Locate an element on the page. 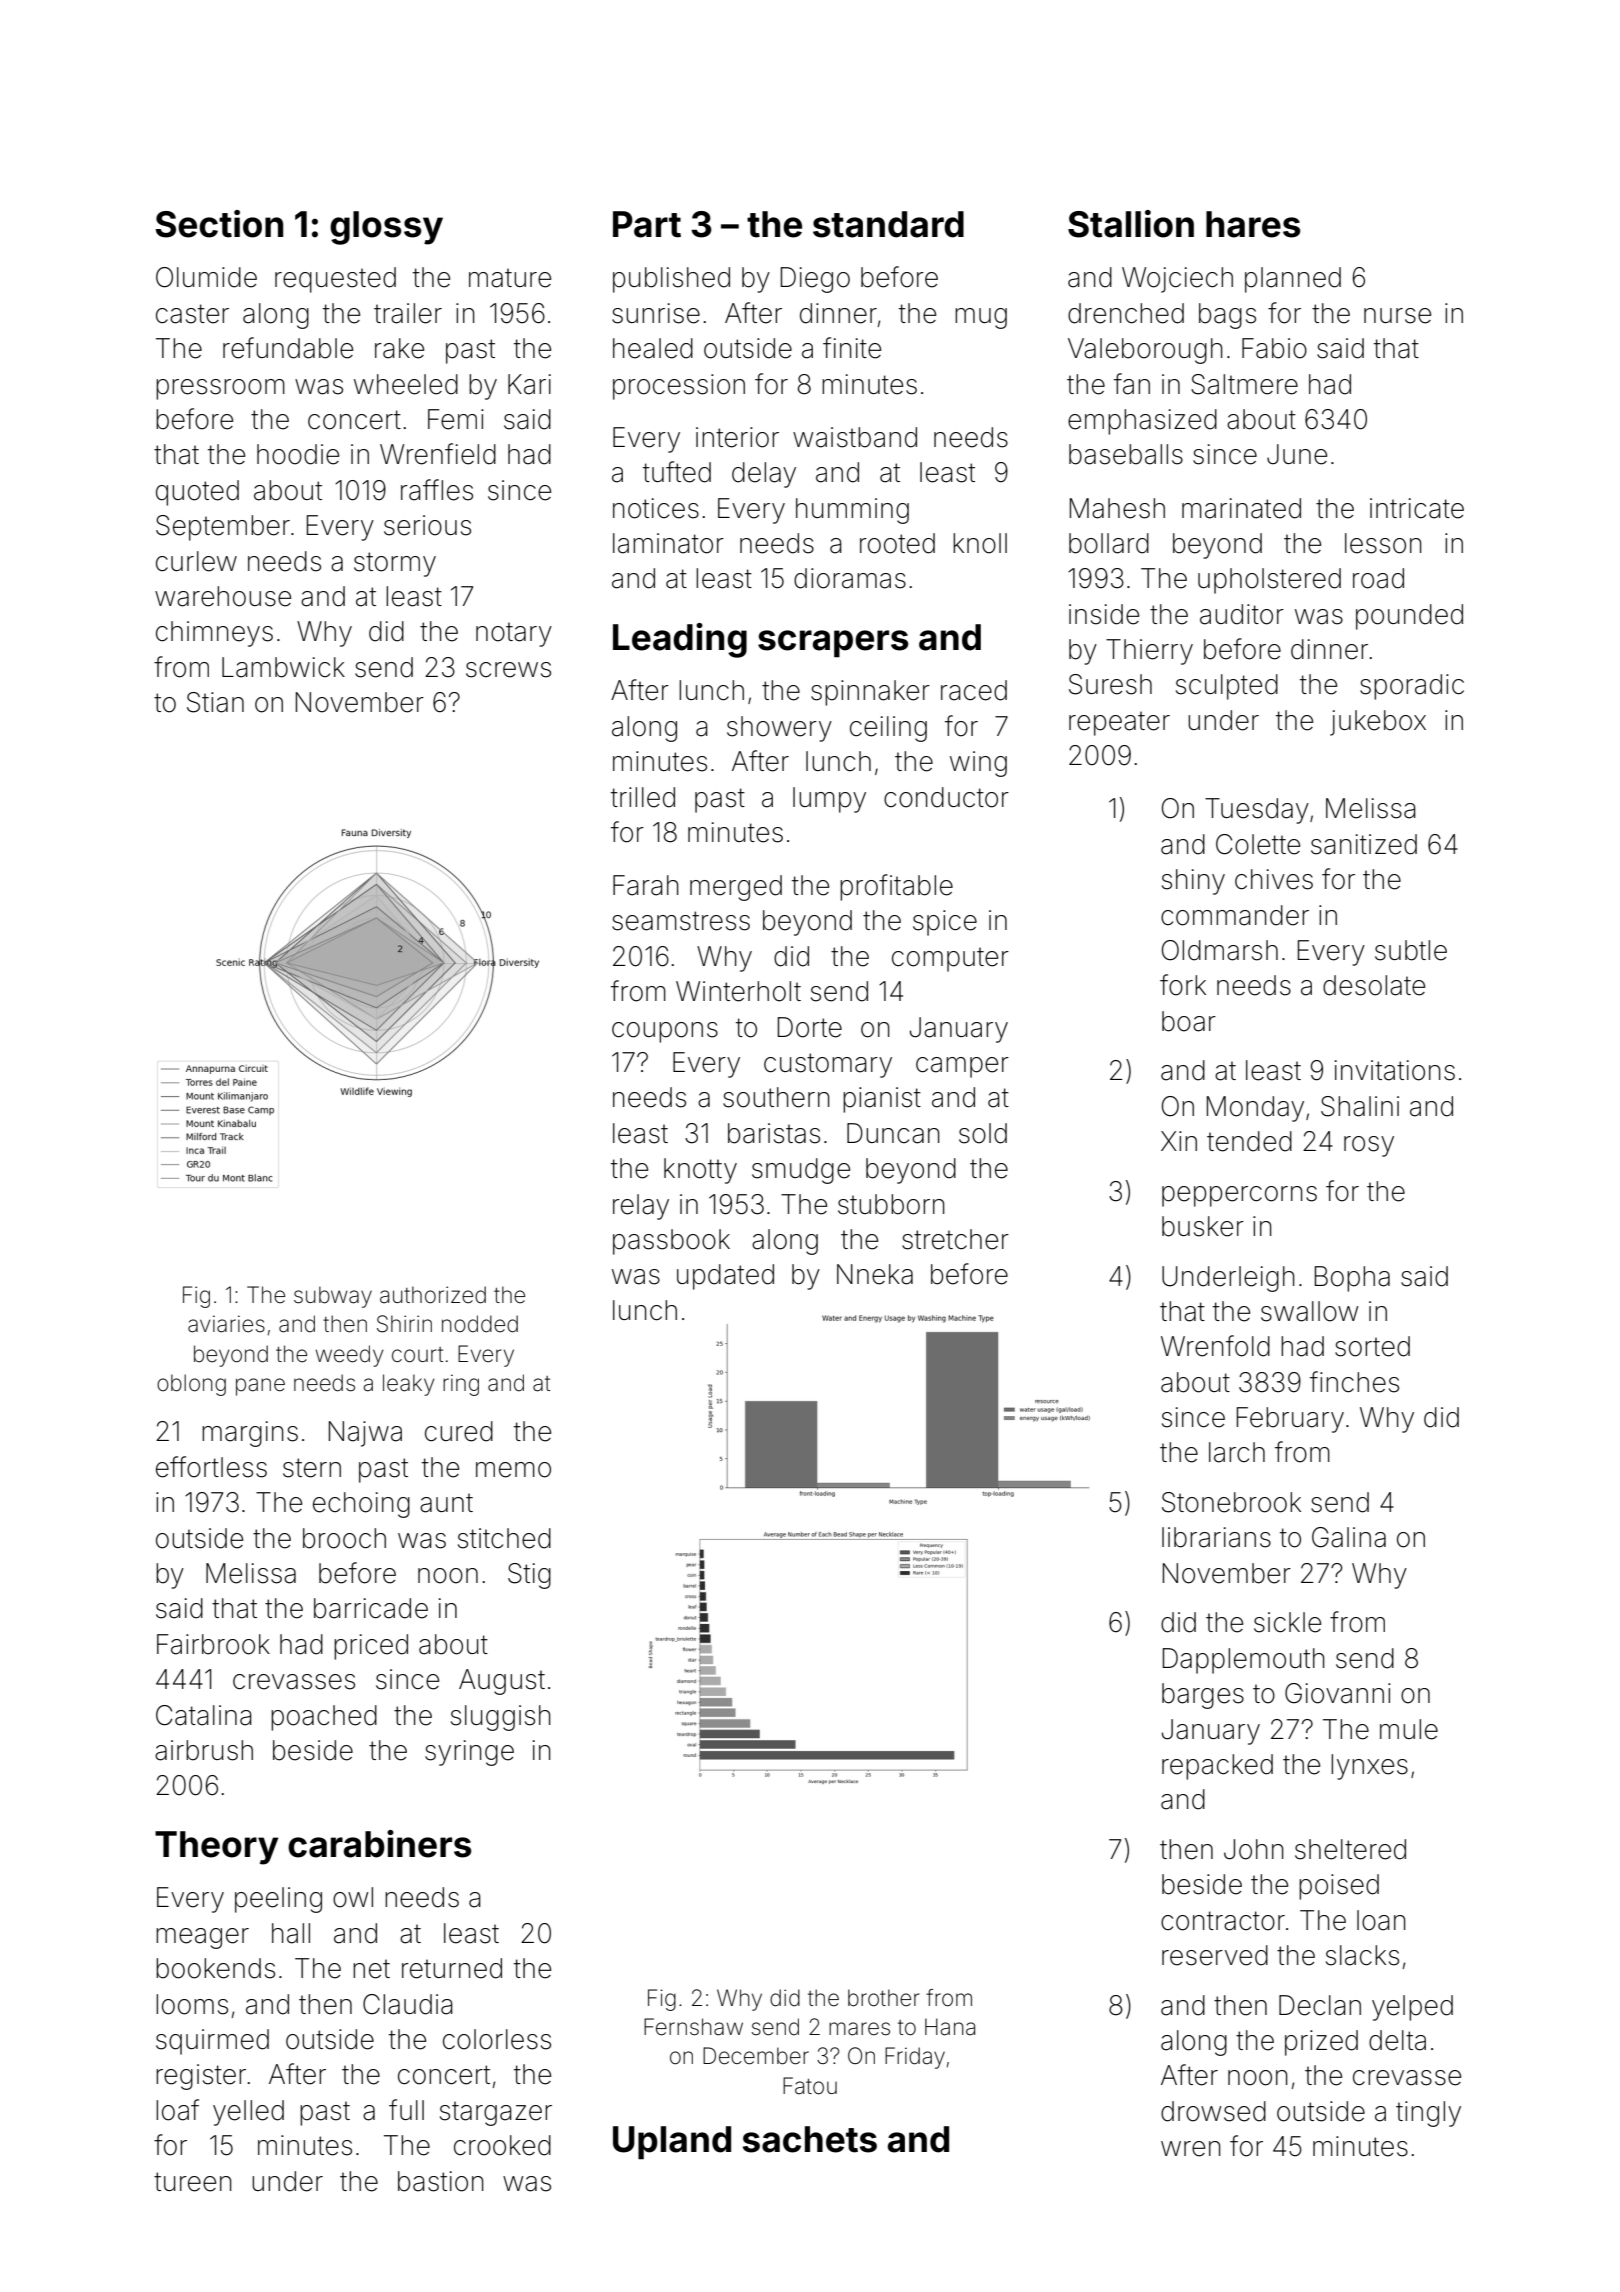 The height and width of the document is (2292, 1620). Stallion is located at coordinates (1131, 224).
